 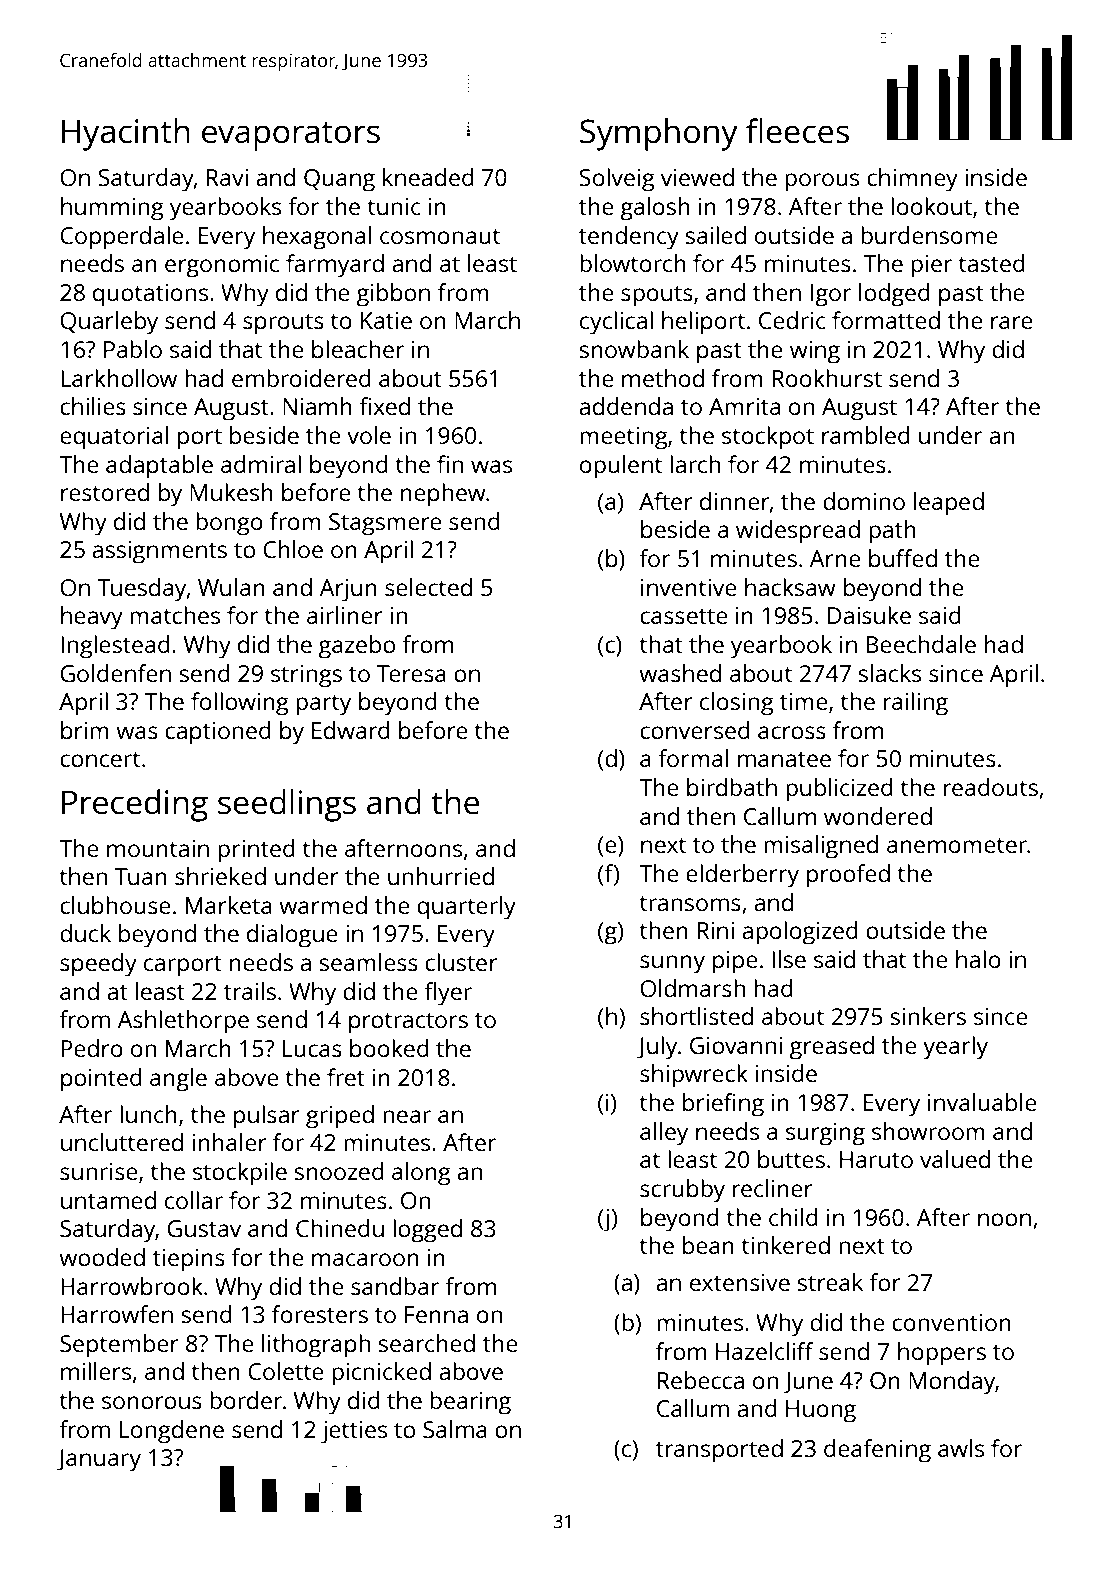 What do you see at coordinates (942, 1354) in the screenshot?
I see `hoppers` at bounding box center [942, 1354].
